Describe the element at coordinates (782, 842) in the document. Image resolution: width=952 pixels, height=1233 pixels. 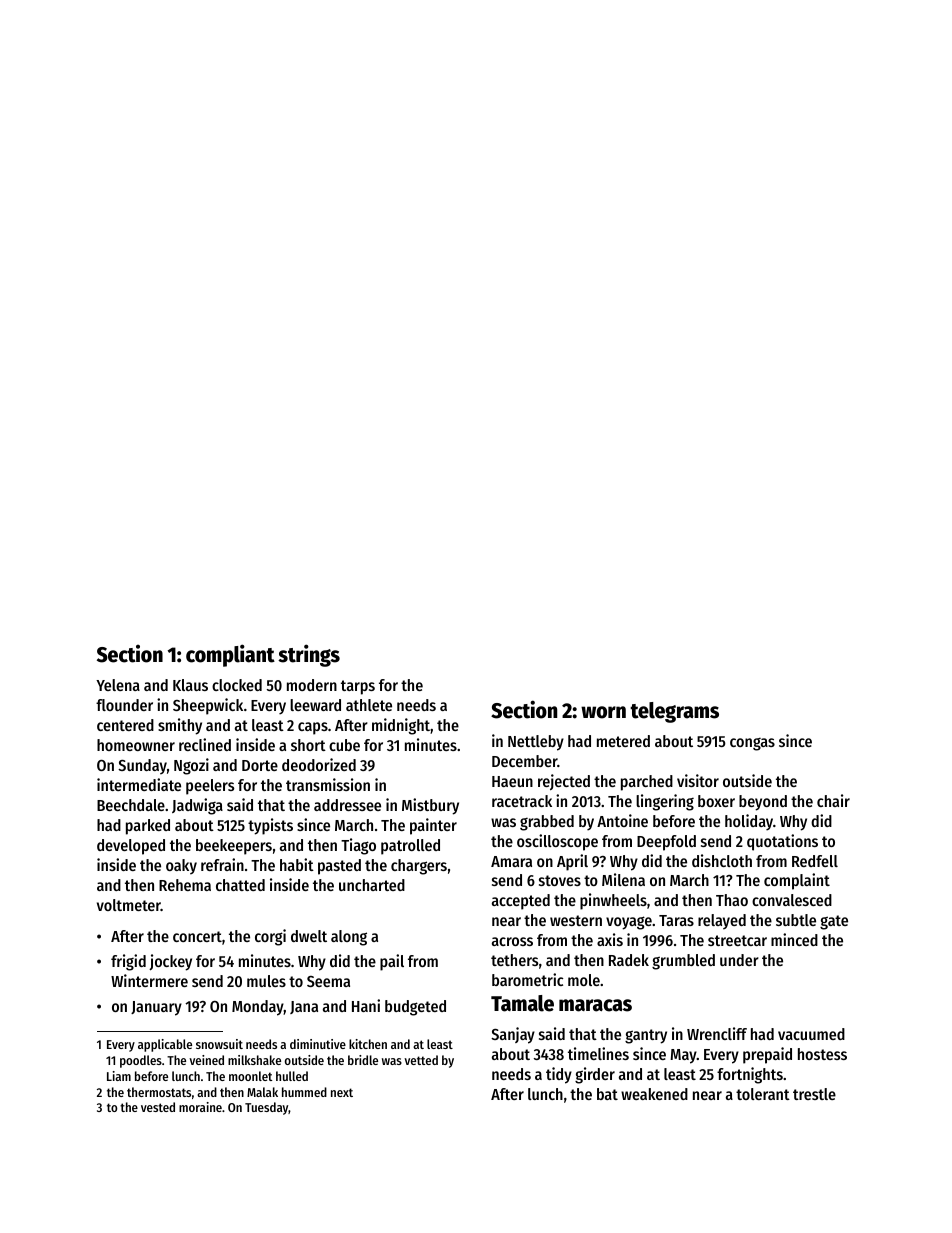
I see `quotations` at that location.
